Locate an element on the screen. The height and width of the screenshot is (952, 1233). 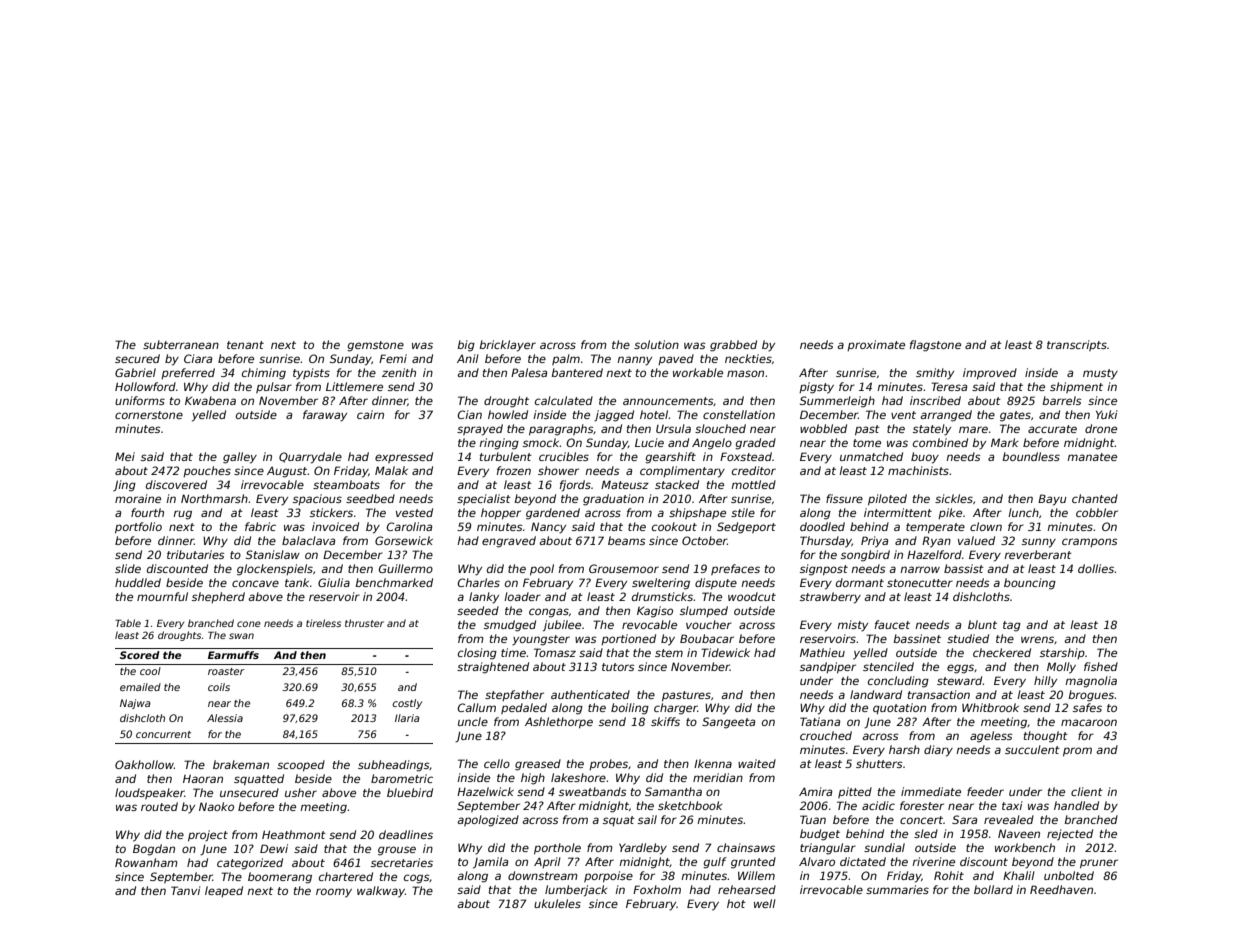
Reedhaven is located at coordinates (1061, 889).
